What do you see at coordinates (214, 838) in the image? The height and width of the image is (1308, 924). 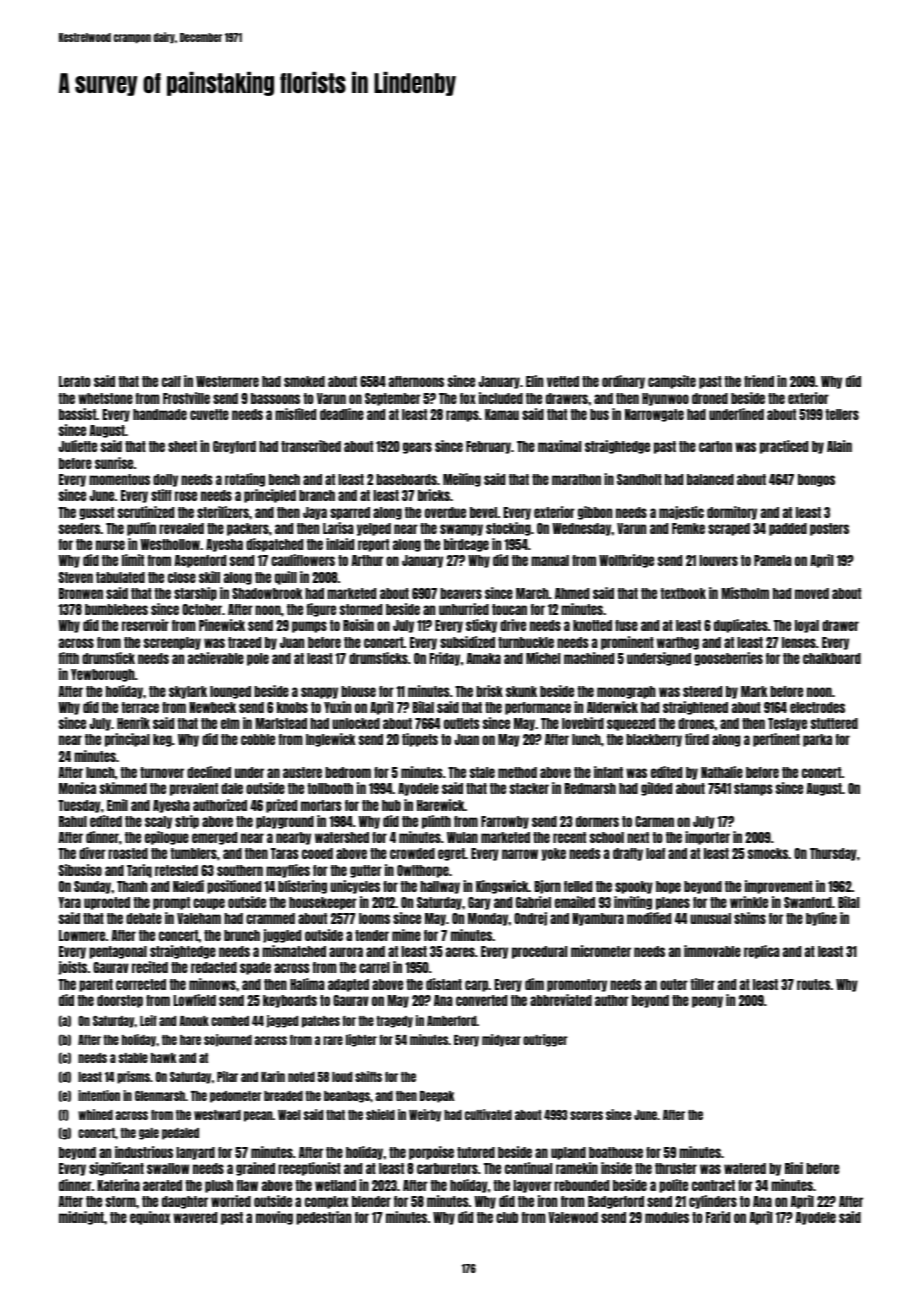 I see `emerged` at bounding box center [214, 838].
